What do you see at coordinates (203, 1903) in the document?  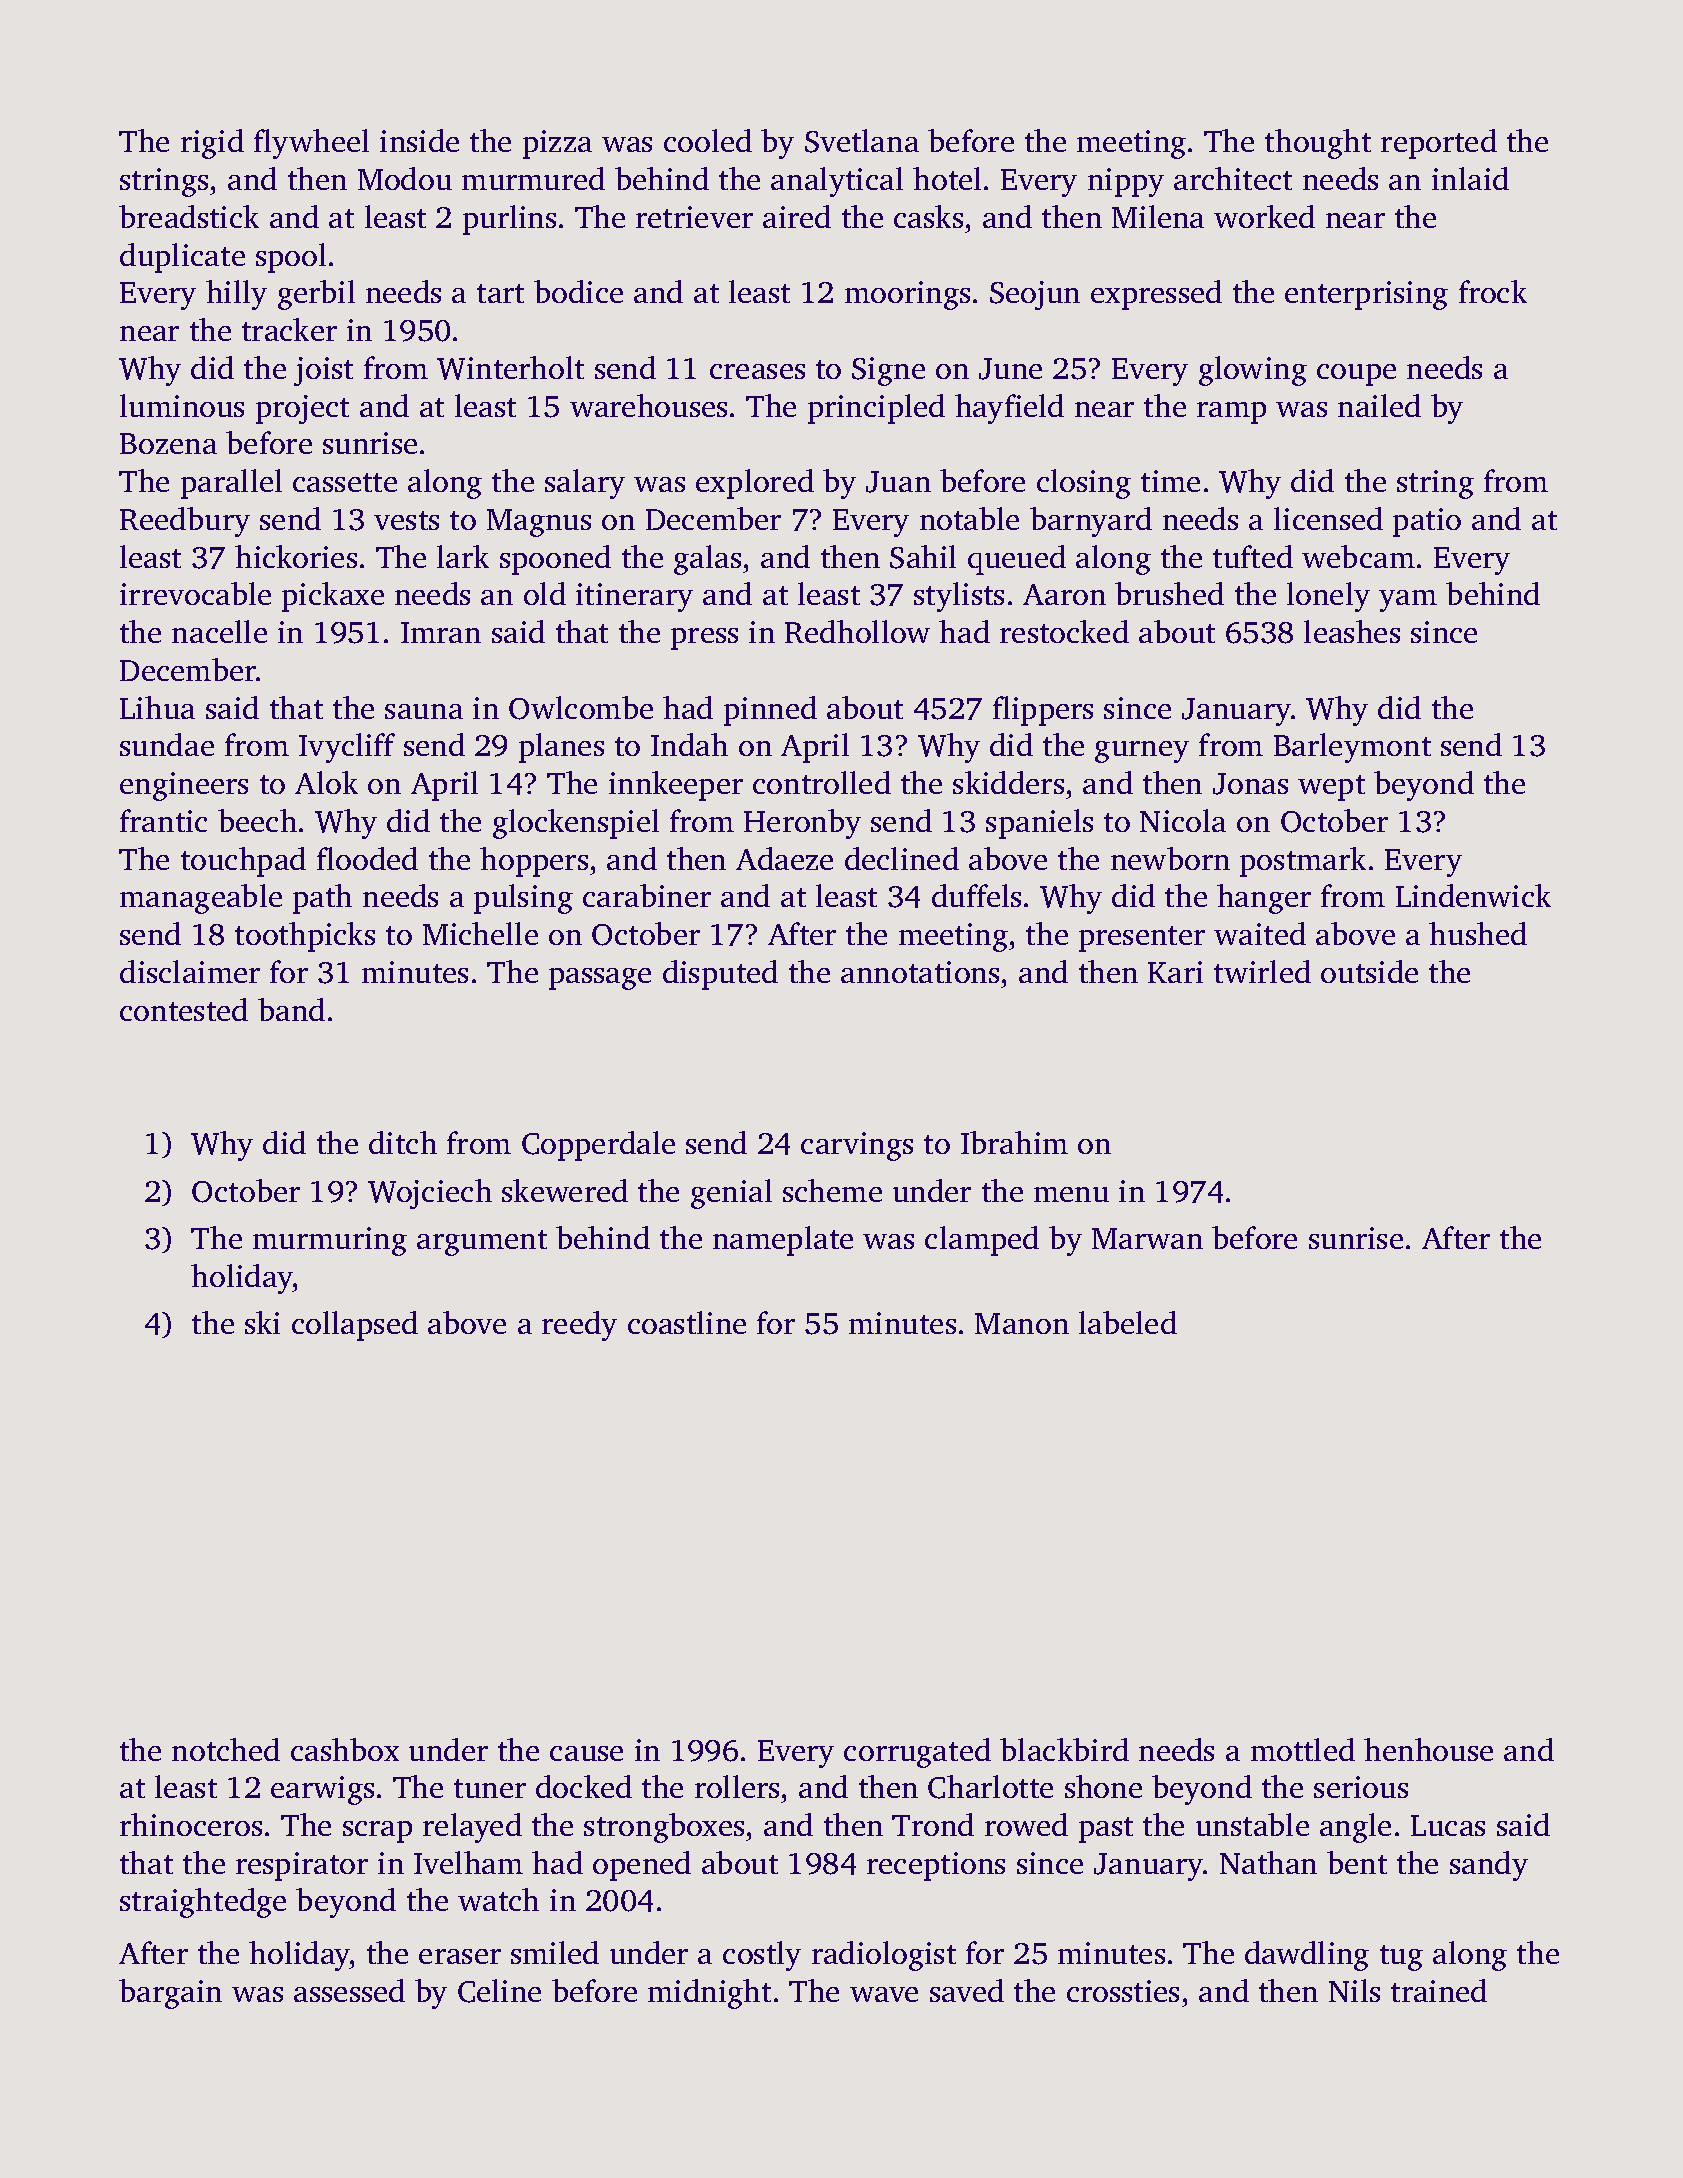 I see `straightedge` at bounding box center [203, 1903].
